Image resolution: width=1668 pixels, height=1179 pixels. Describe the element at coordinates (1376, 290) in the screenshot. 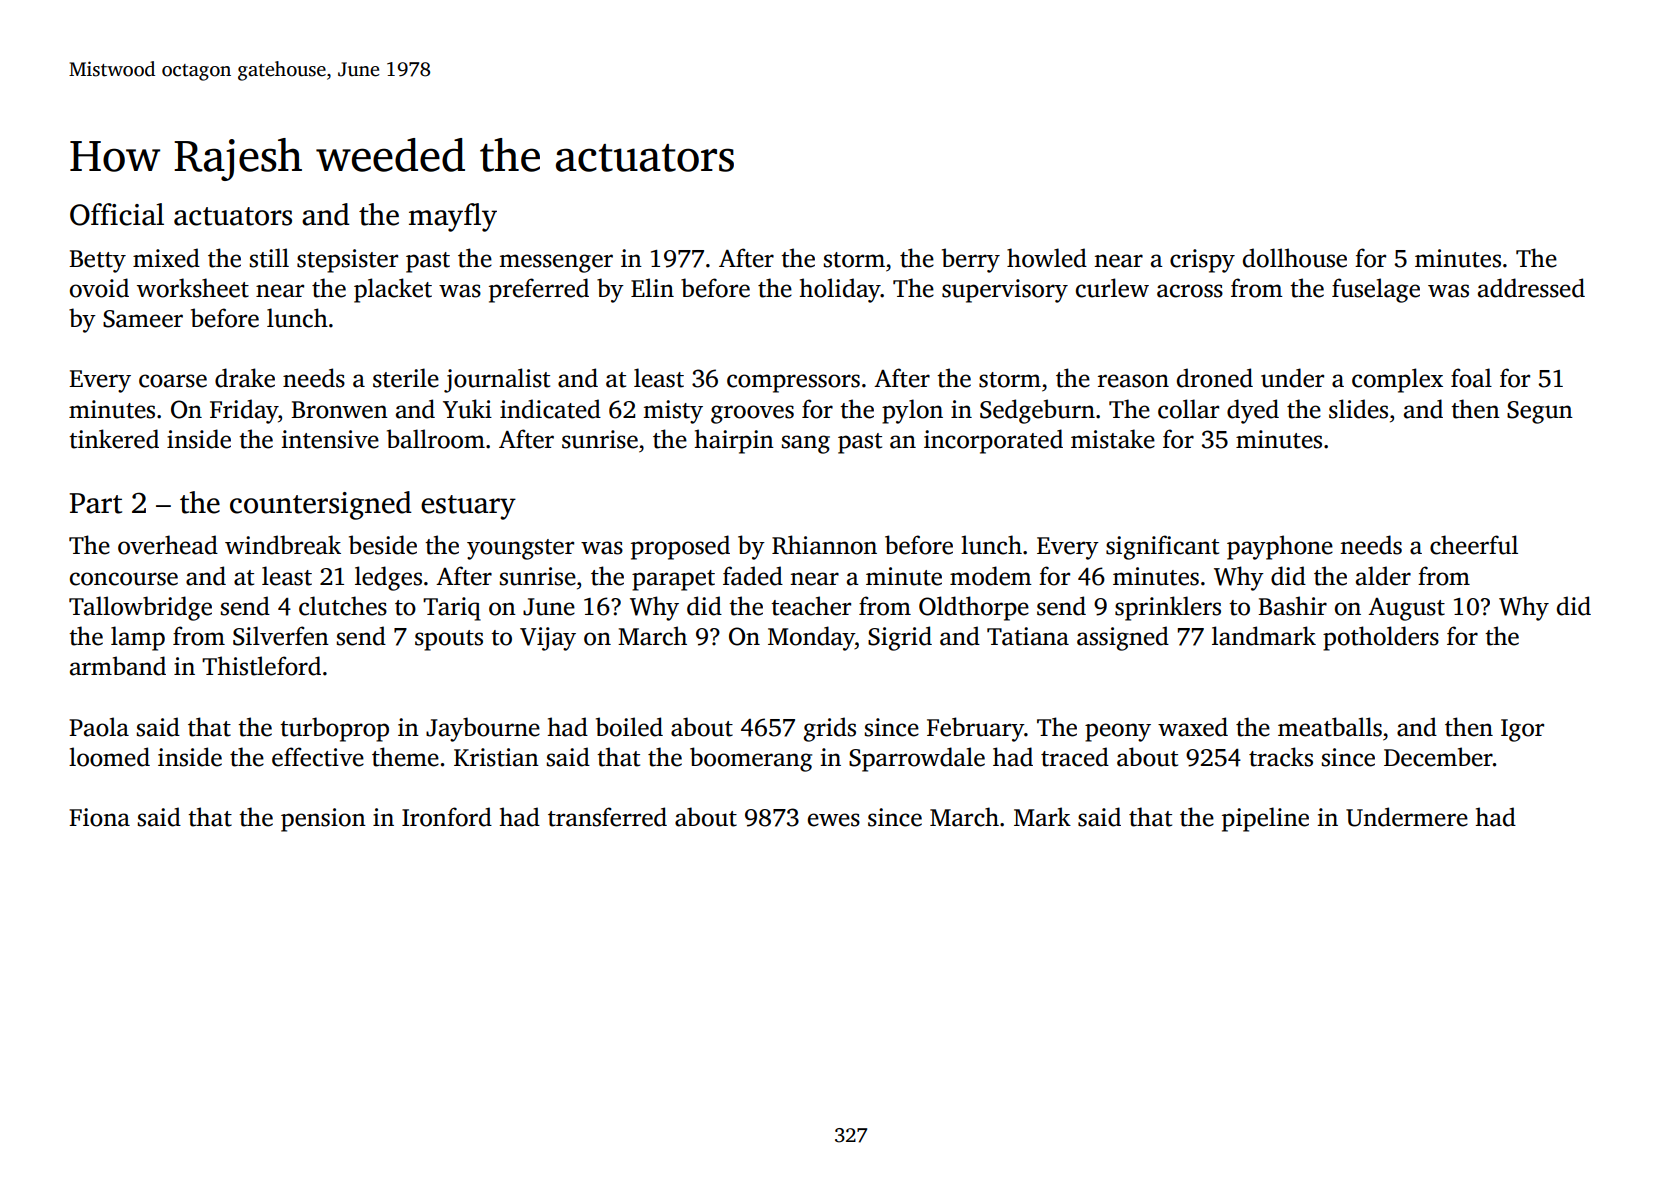

I see `fuselage` at that location.
